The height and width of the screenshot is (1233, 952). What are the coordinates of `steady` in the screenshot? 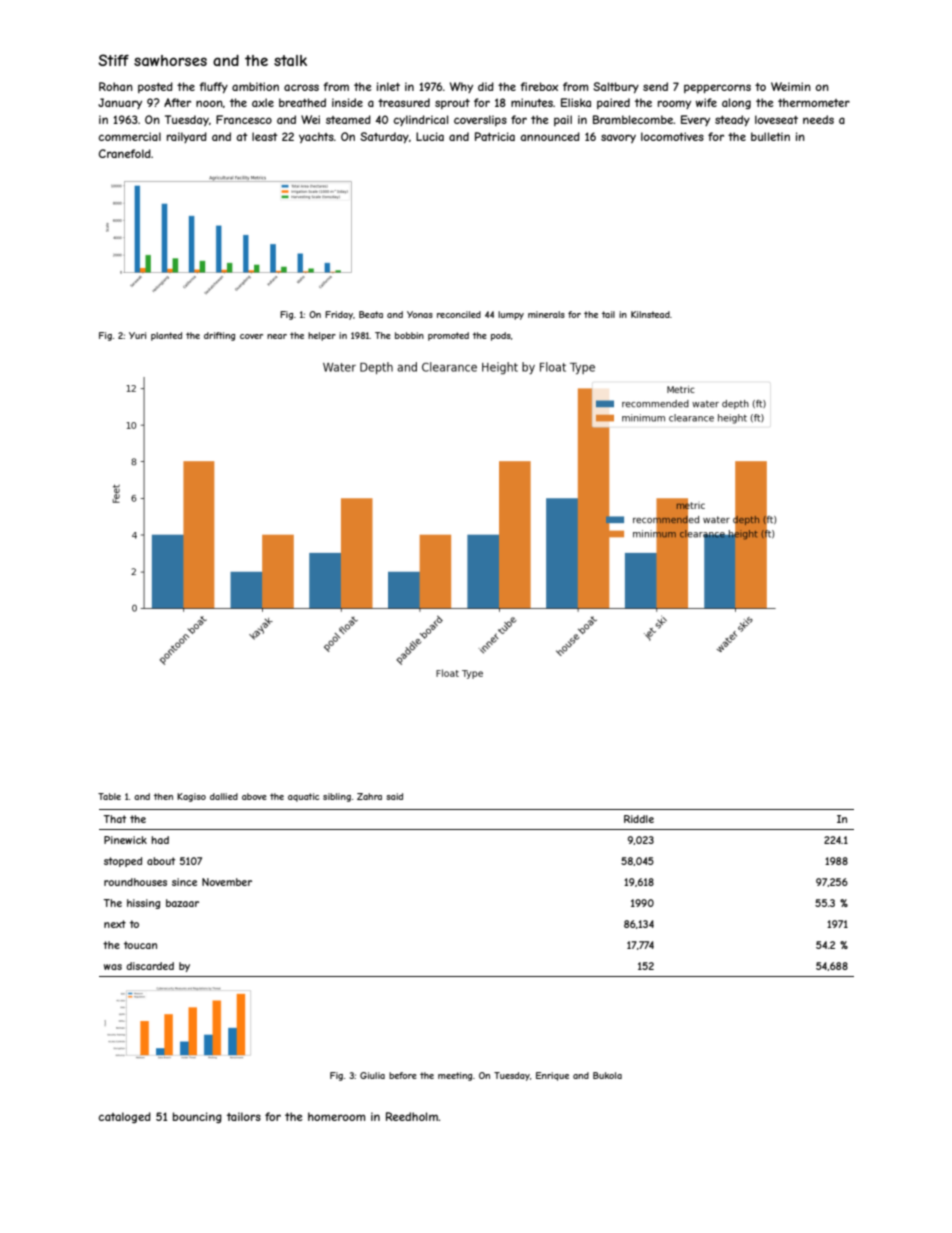 It's located at (732, 120).
